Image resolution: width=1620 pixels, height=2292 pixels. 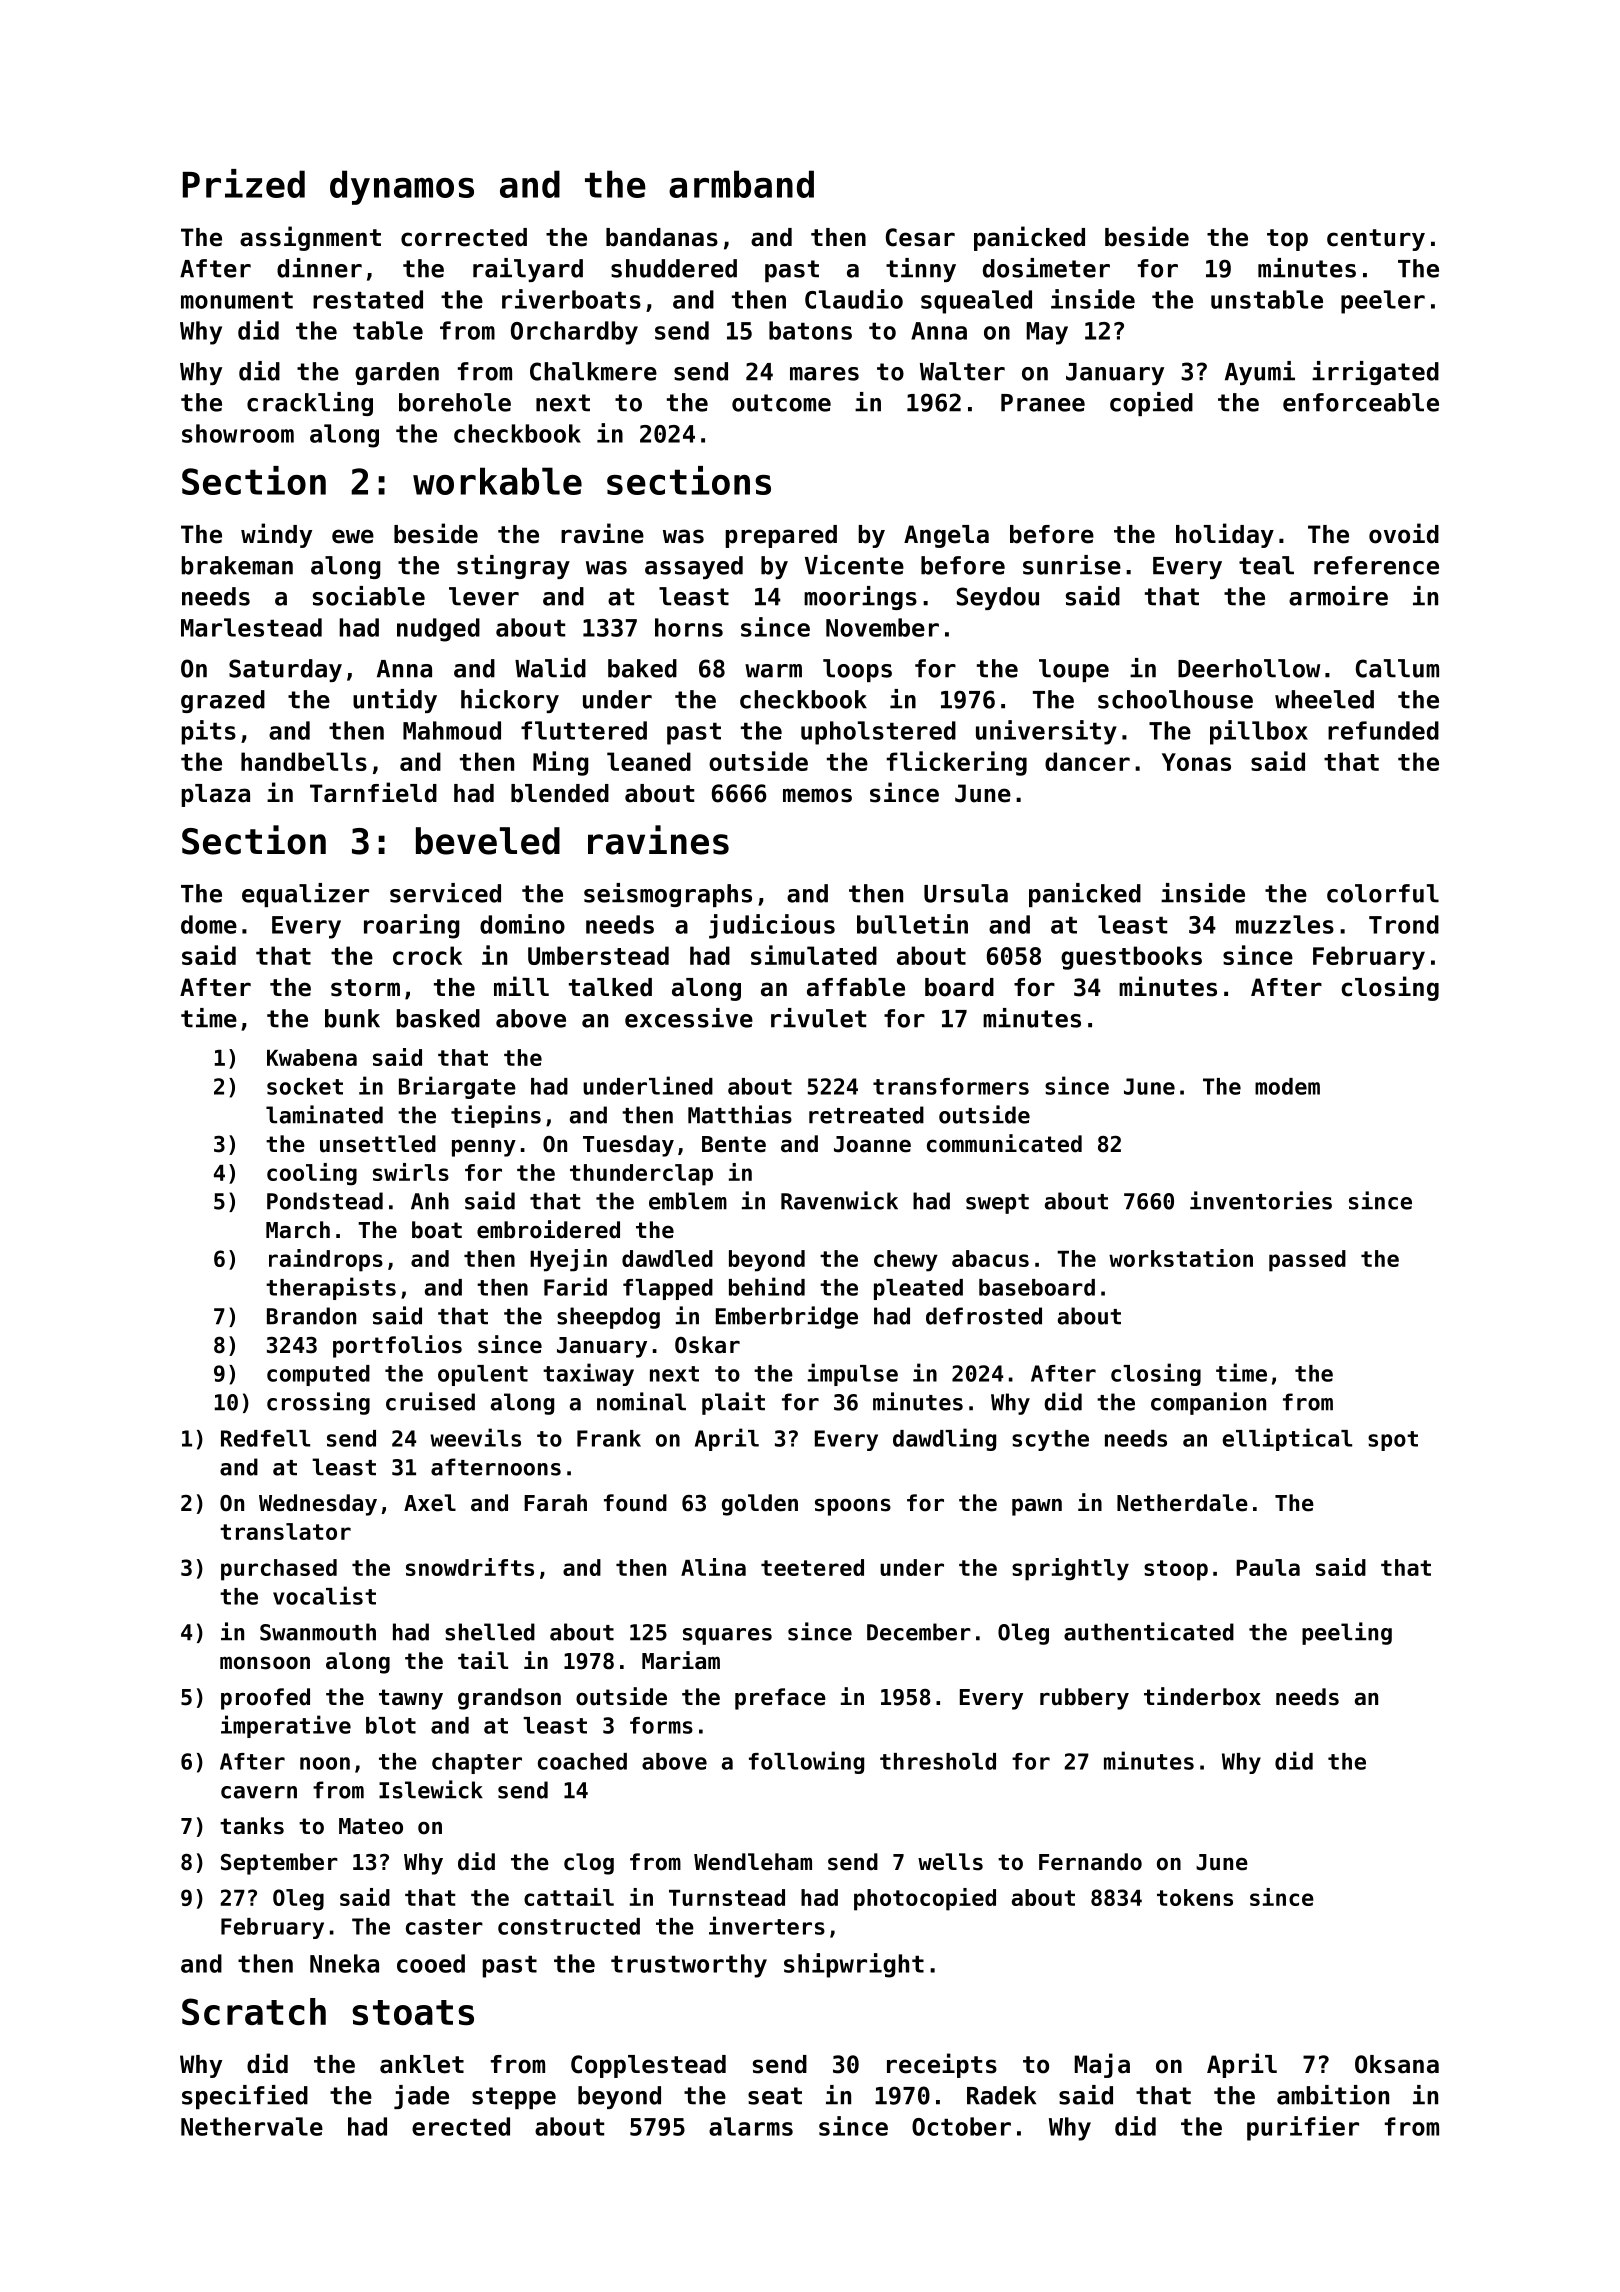 What do you see at coordinates (1397, 2064) in the screenshot?
I see `Oksana` at bounding box center [1397, 2064].
